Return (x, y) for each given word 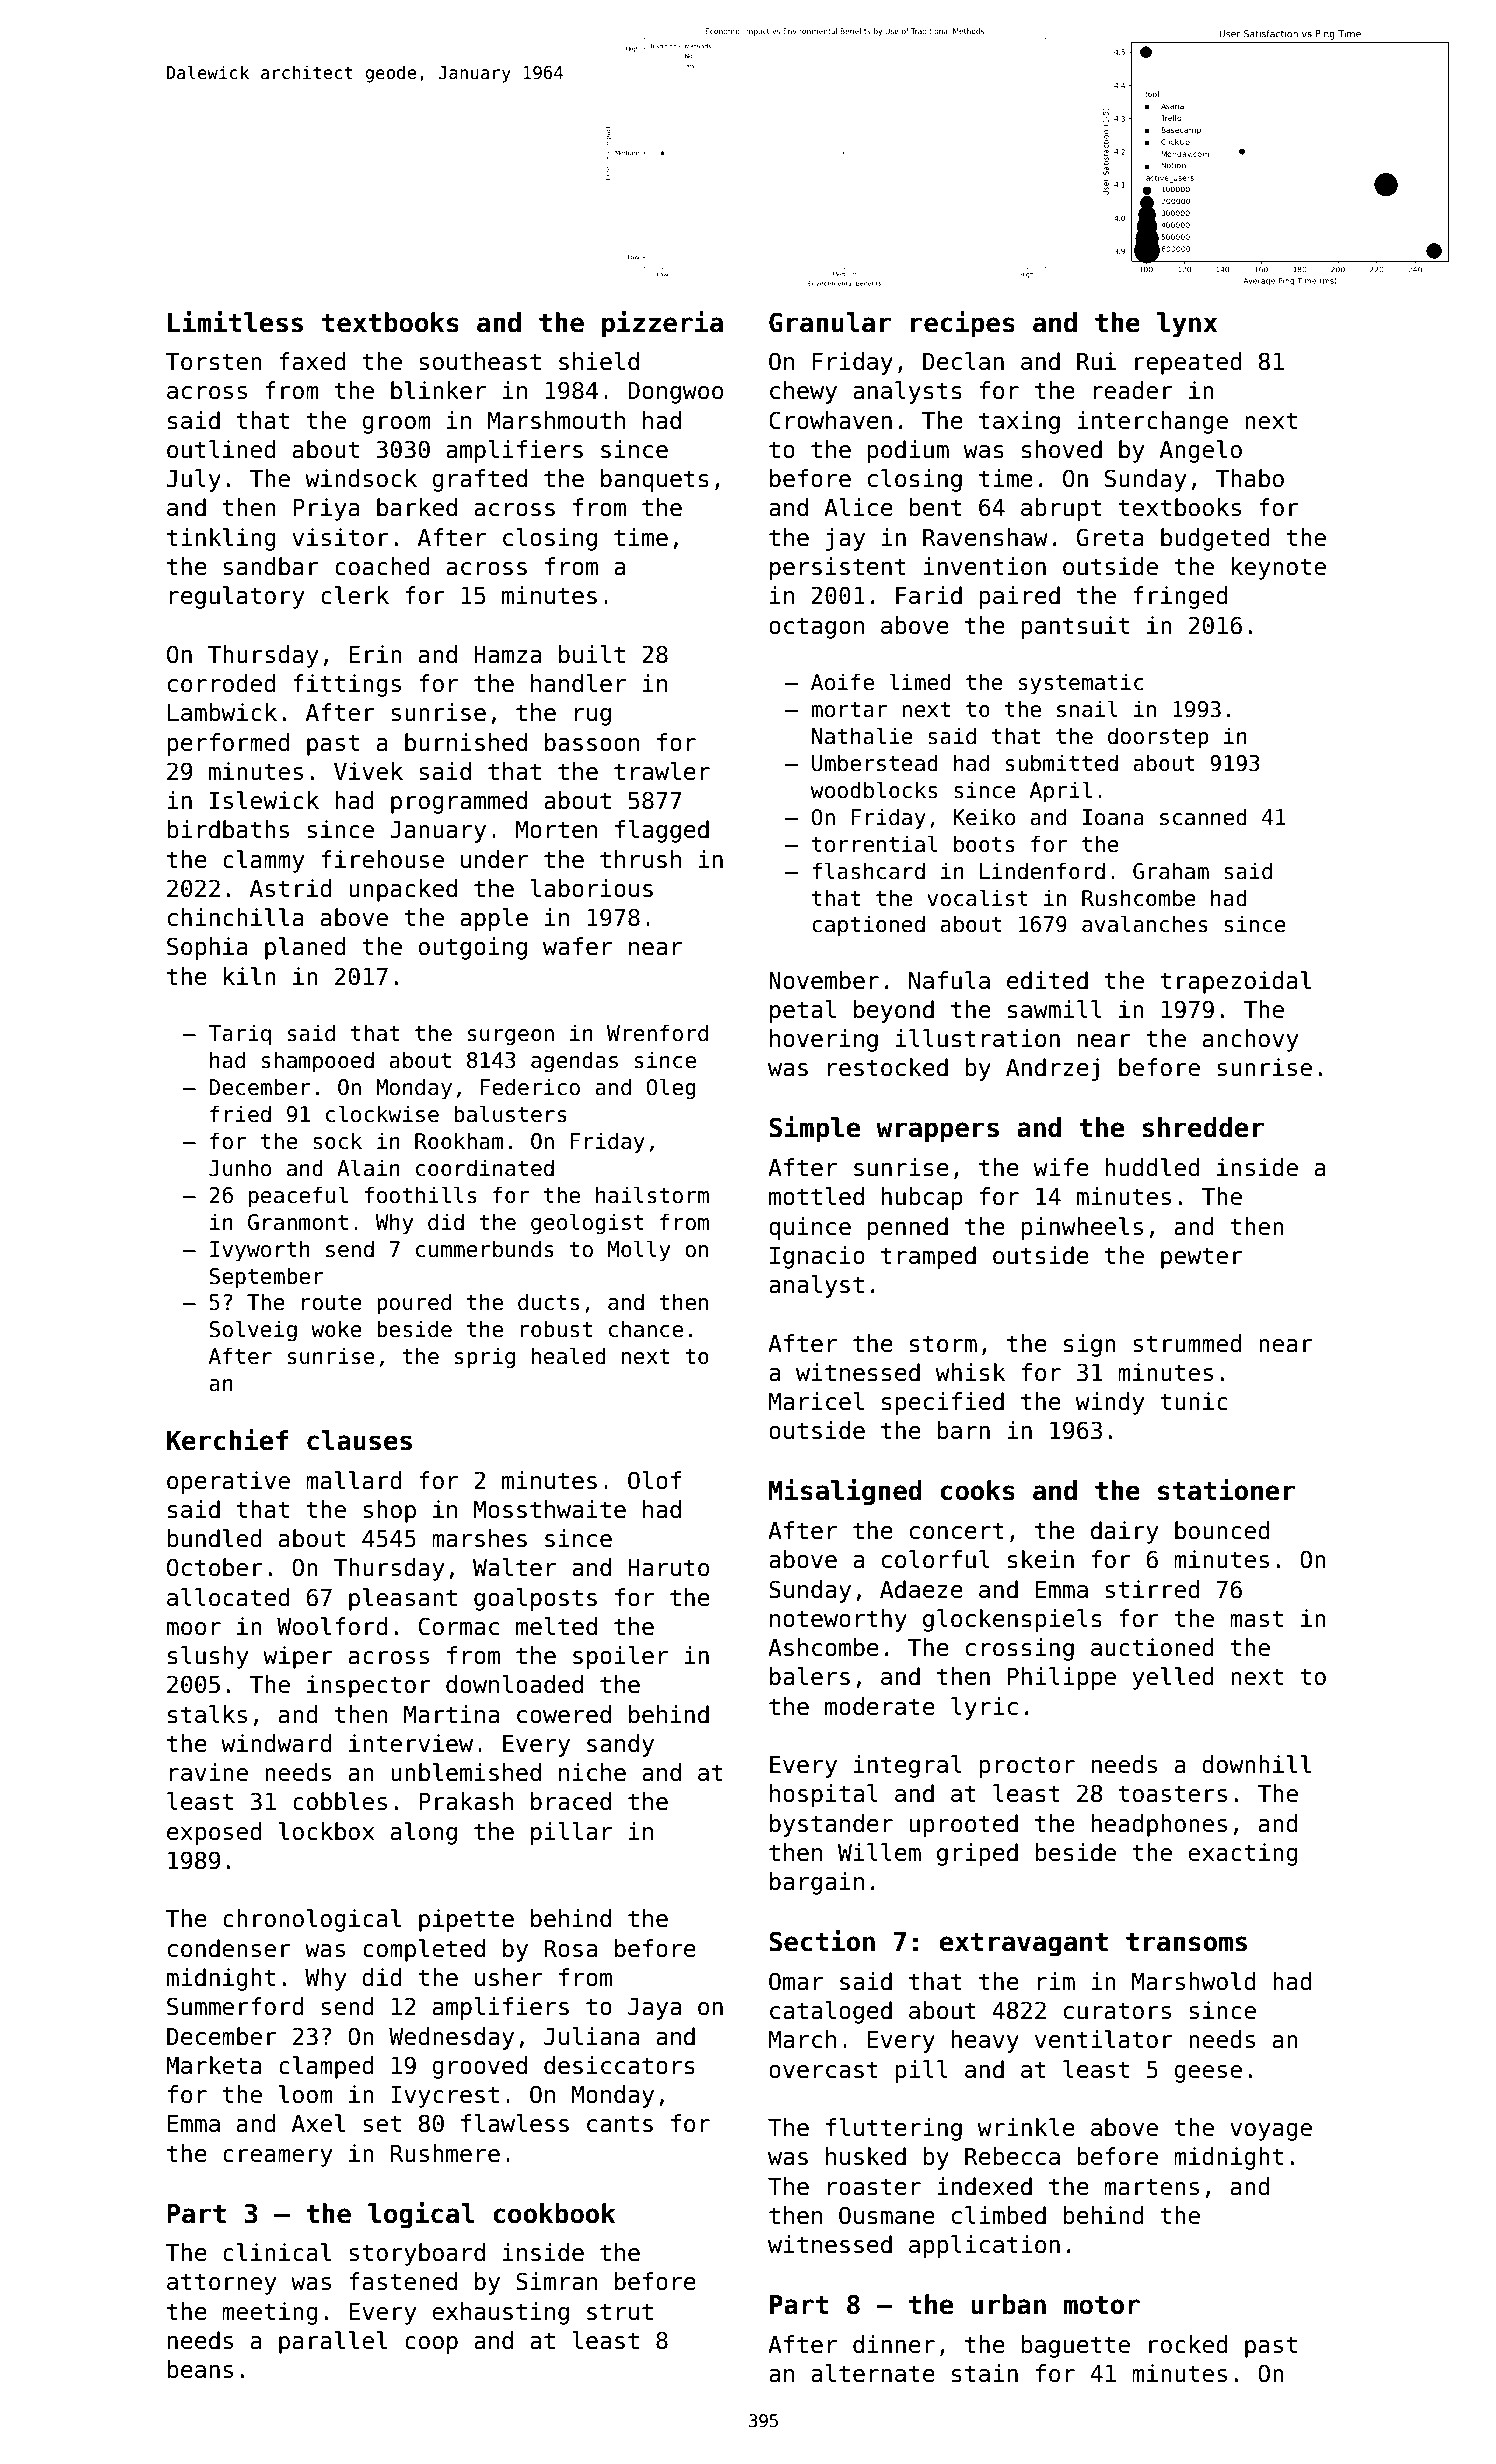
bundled (214, 1538)
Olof (654, 1480)
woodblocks (874, 790)
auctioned (1152, 1647)
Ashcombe (823, 1647)
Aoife (842, 682)
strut (620, 2312)
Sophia (207, 948)
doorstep (1158, 738)
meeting (269, 2313)
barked (417, 507)
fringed (1180, 597)
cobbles (340, 1801)
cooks (977, 1490)
